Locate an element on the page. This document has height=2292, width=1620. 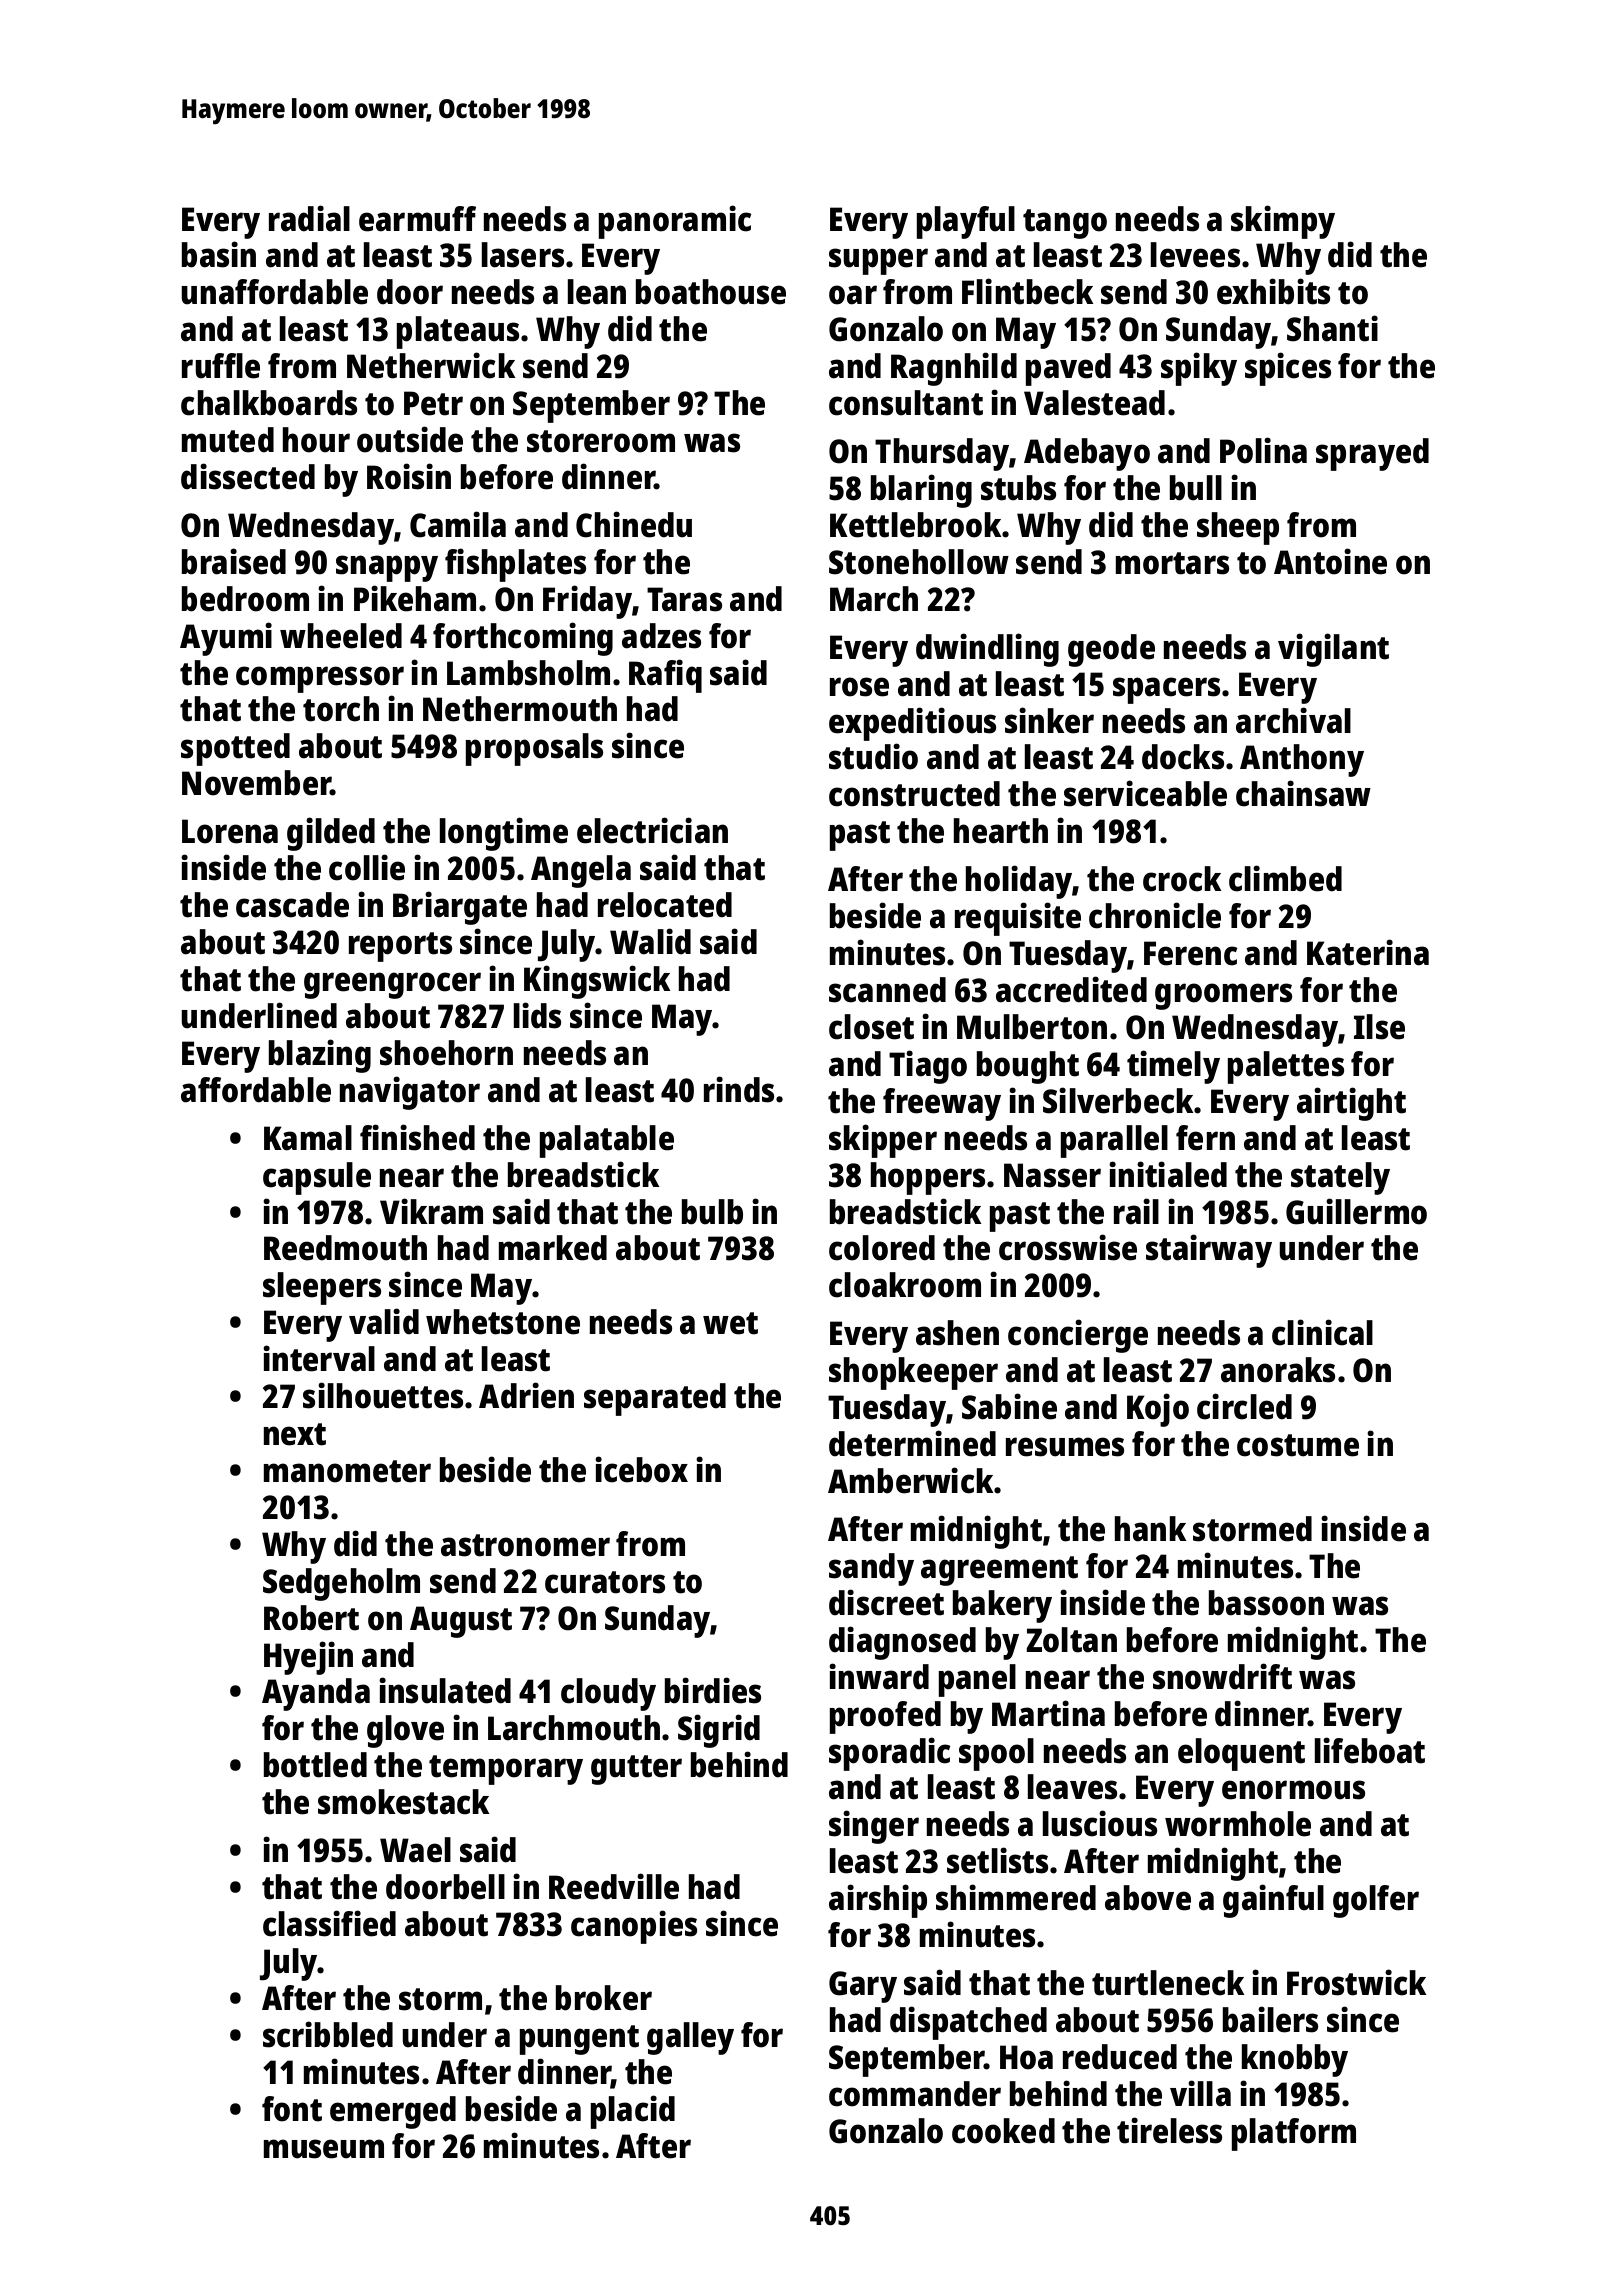
bottled is located at coordinates (315, 1765).
